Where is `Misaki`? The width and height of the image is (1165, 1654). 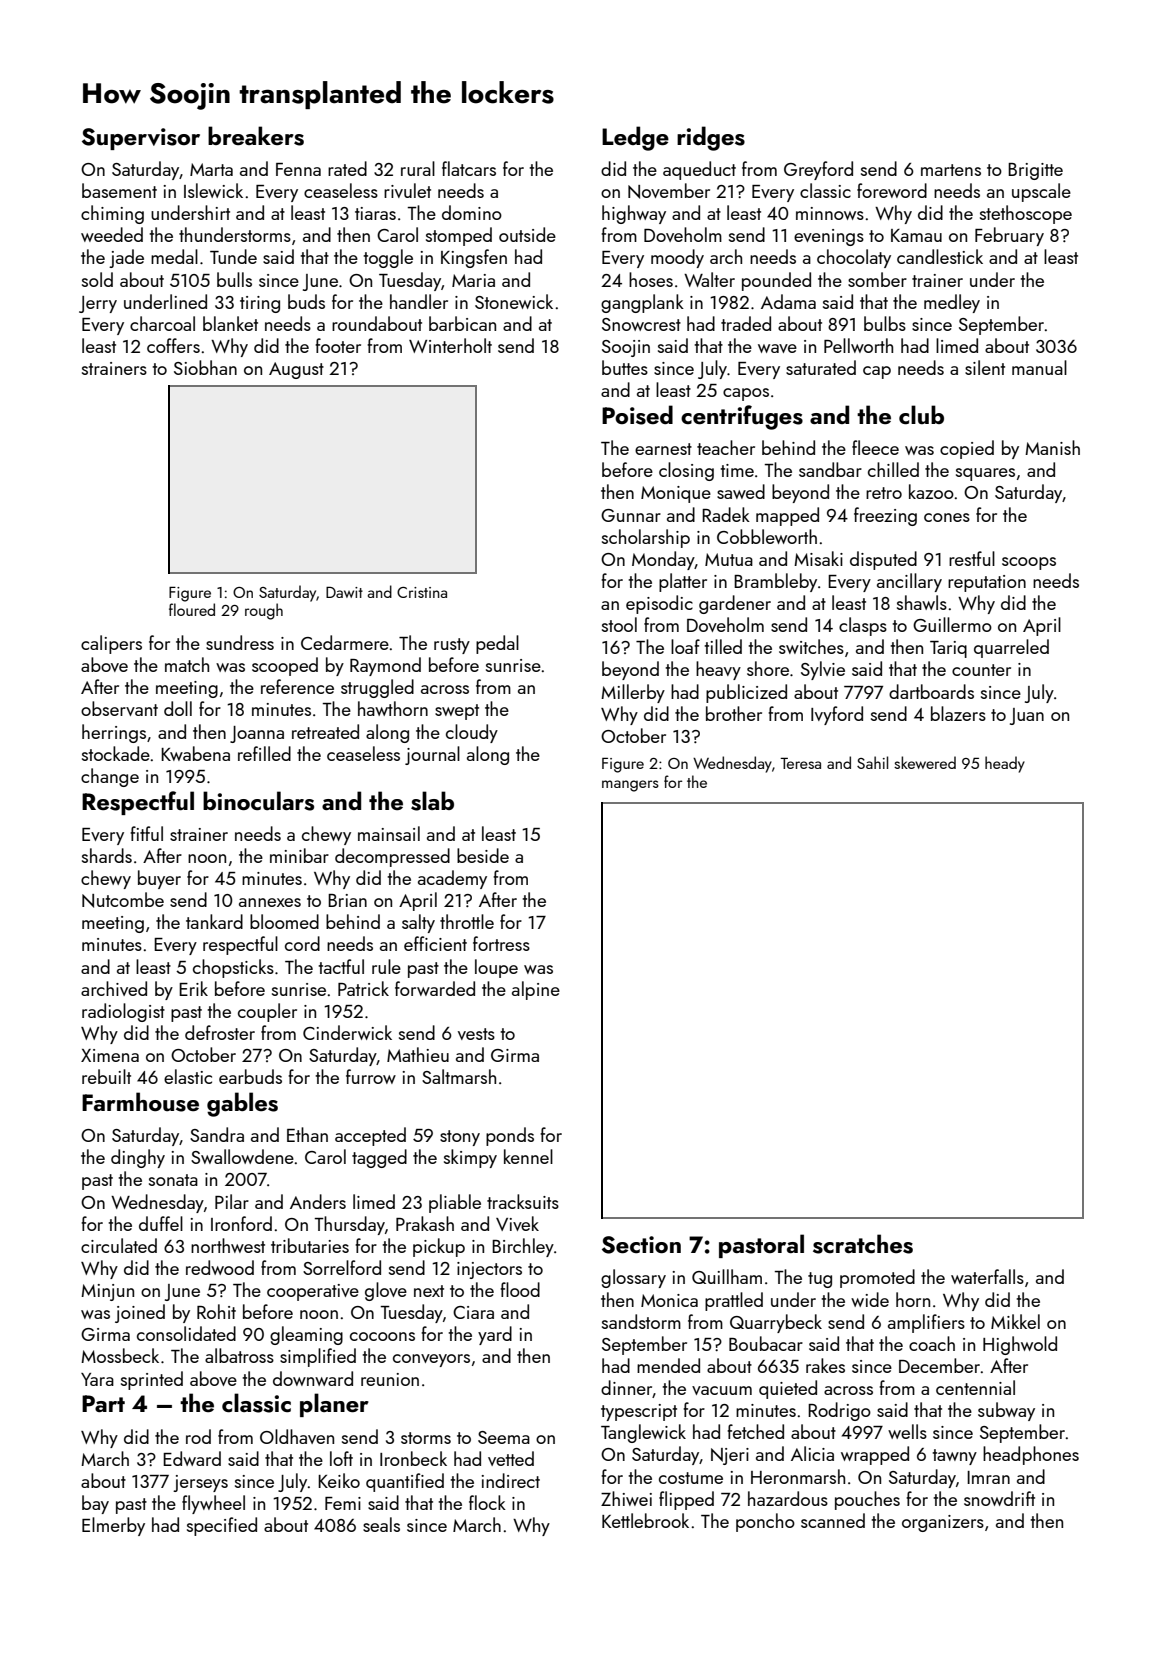
Misaki is located at coordinates (818, 558).
